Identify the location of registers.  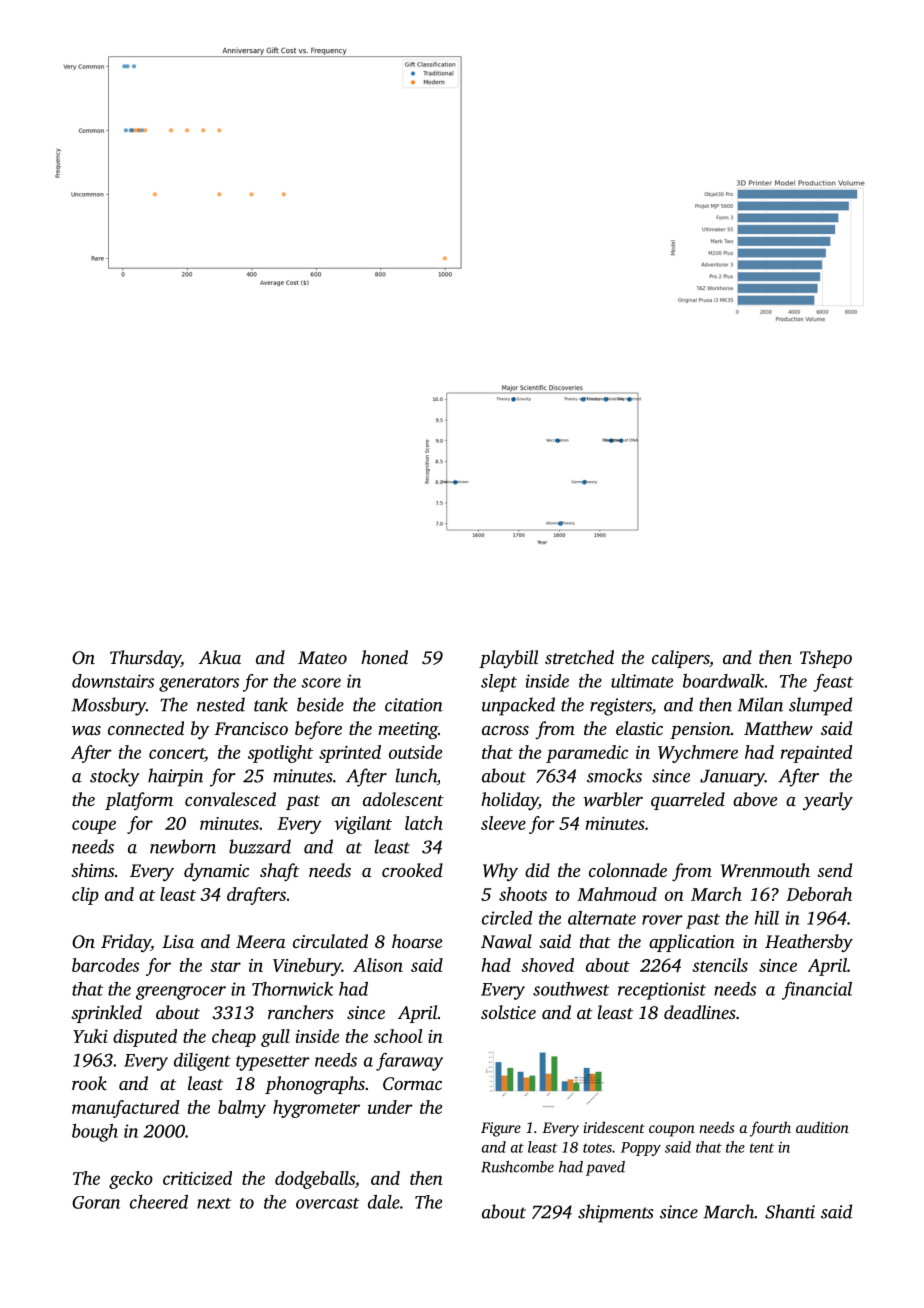
(621, 707).
